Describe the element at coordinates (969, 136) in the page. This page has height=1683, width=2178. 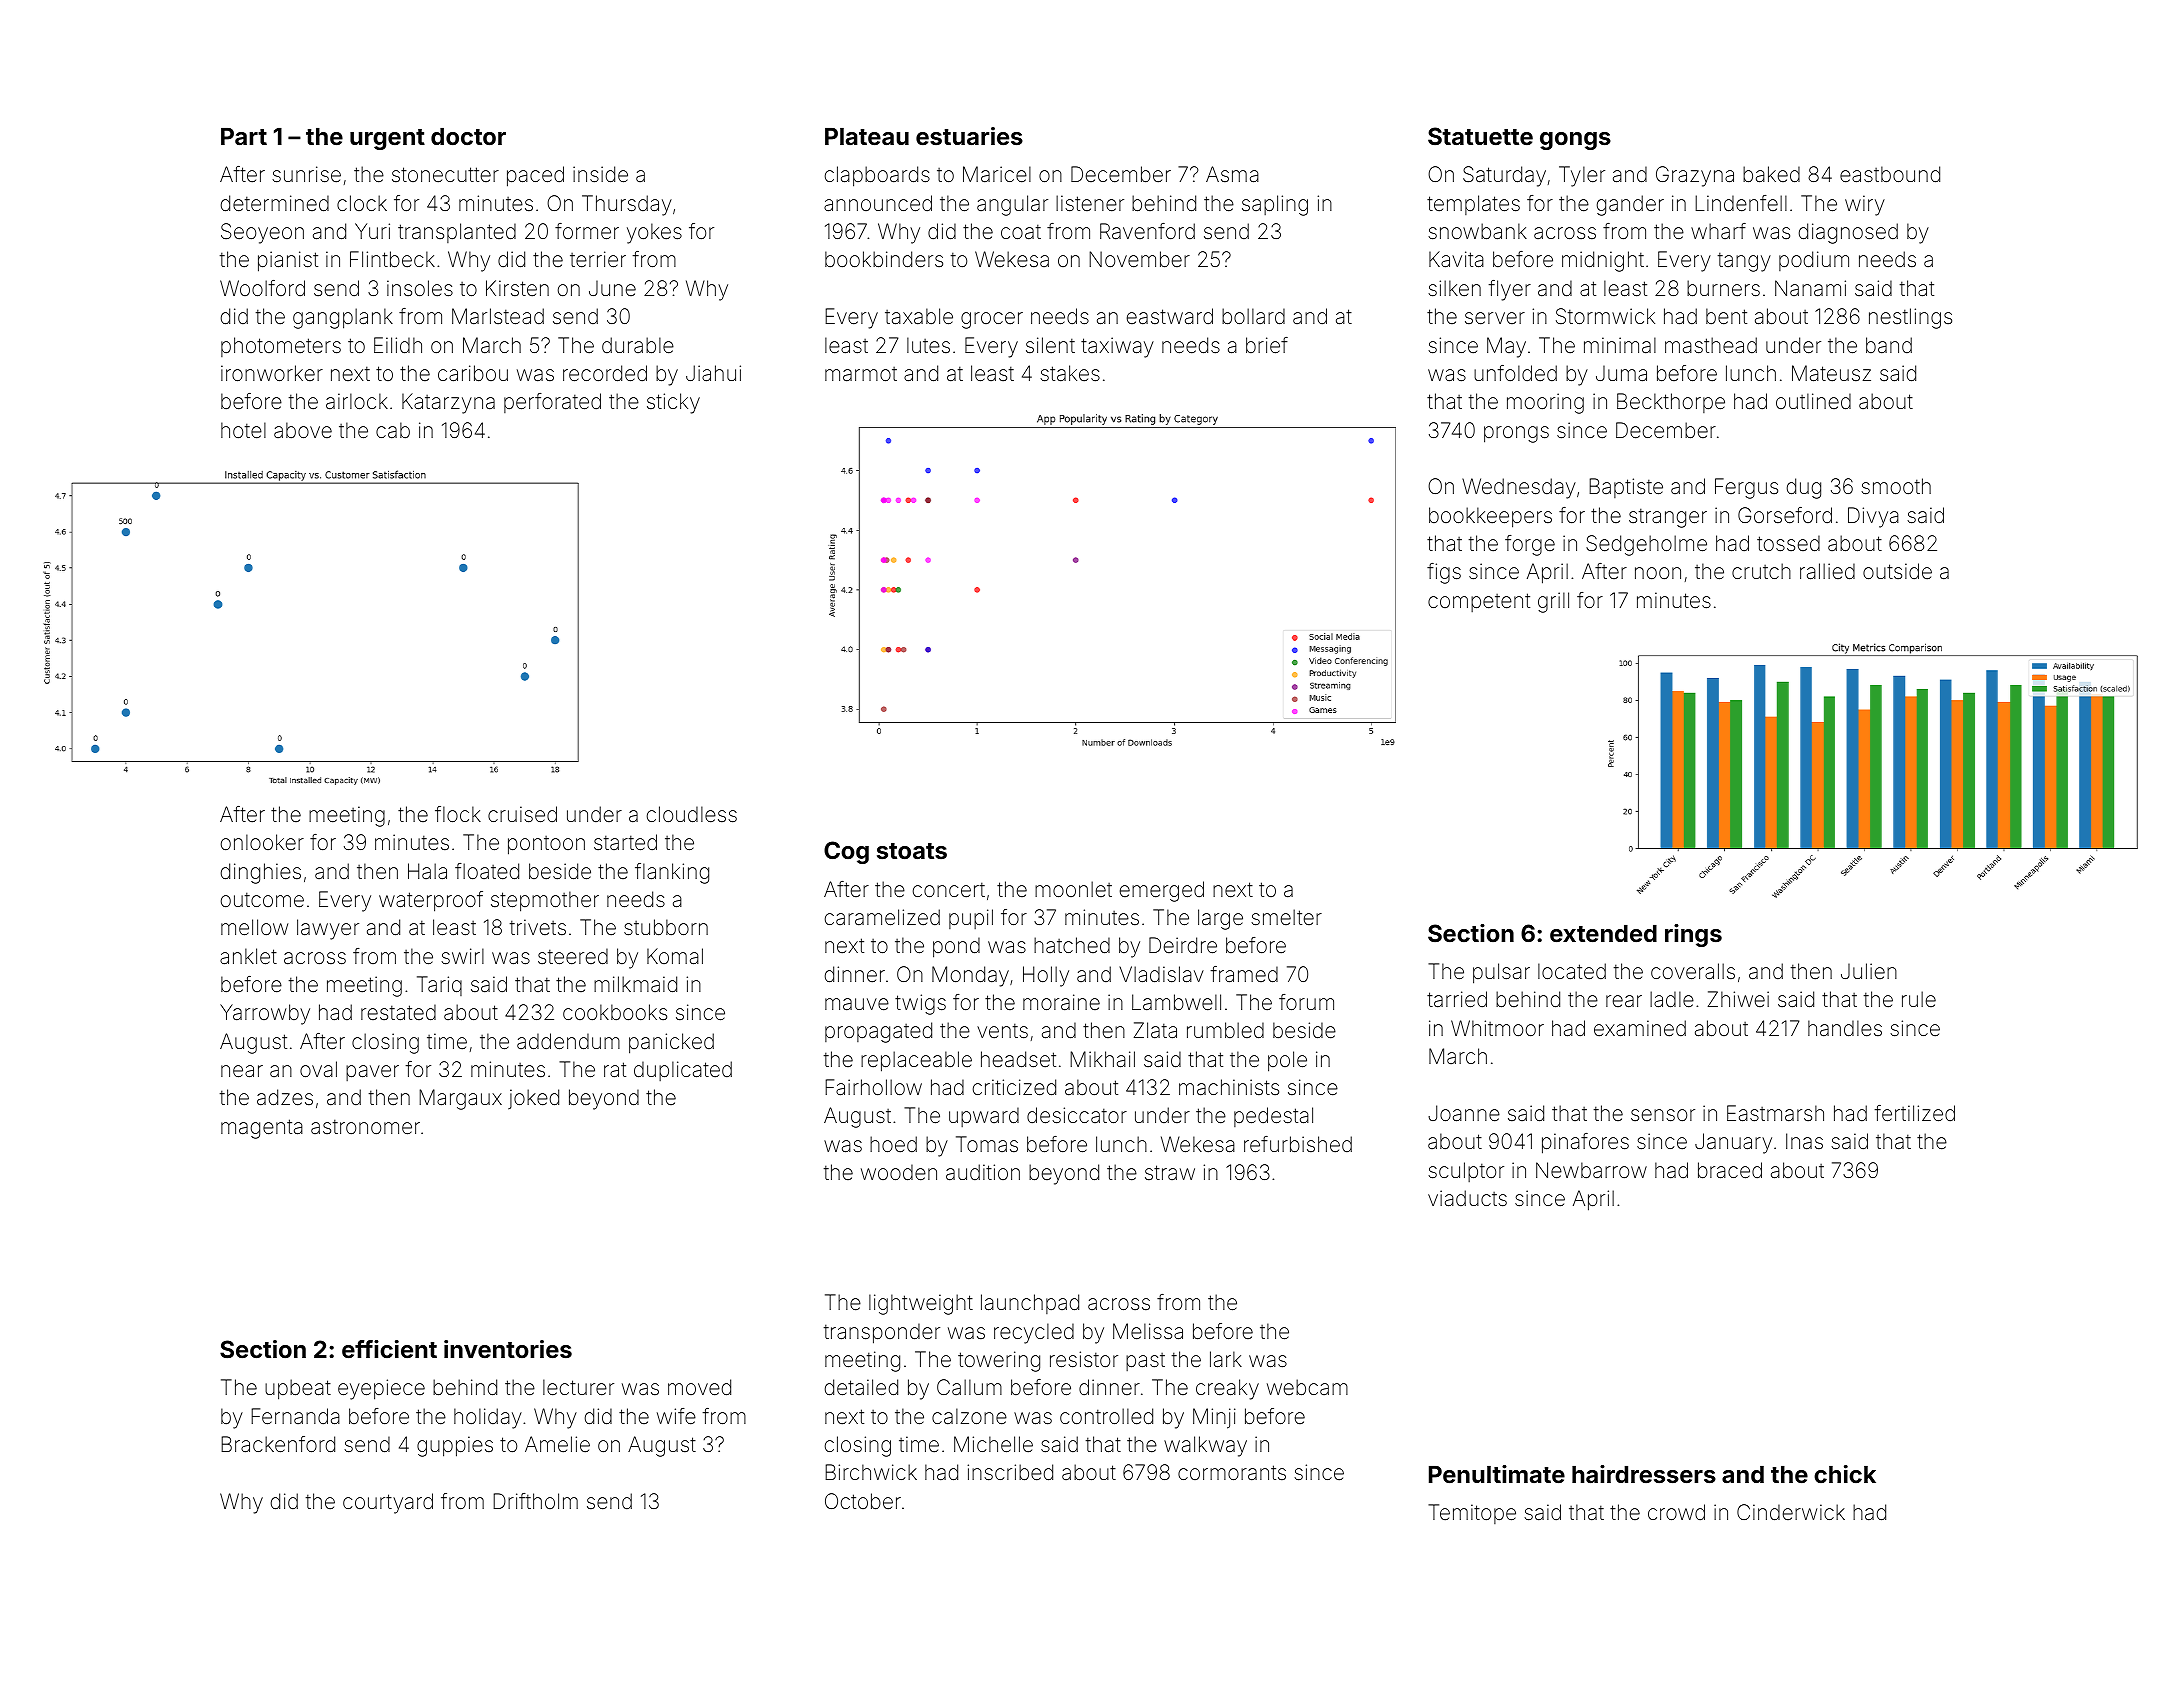
I see `estuaries` at that location.
